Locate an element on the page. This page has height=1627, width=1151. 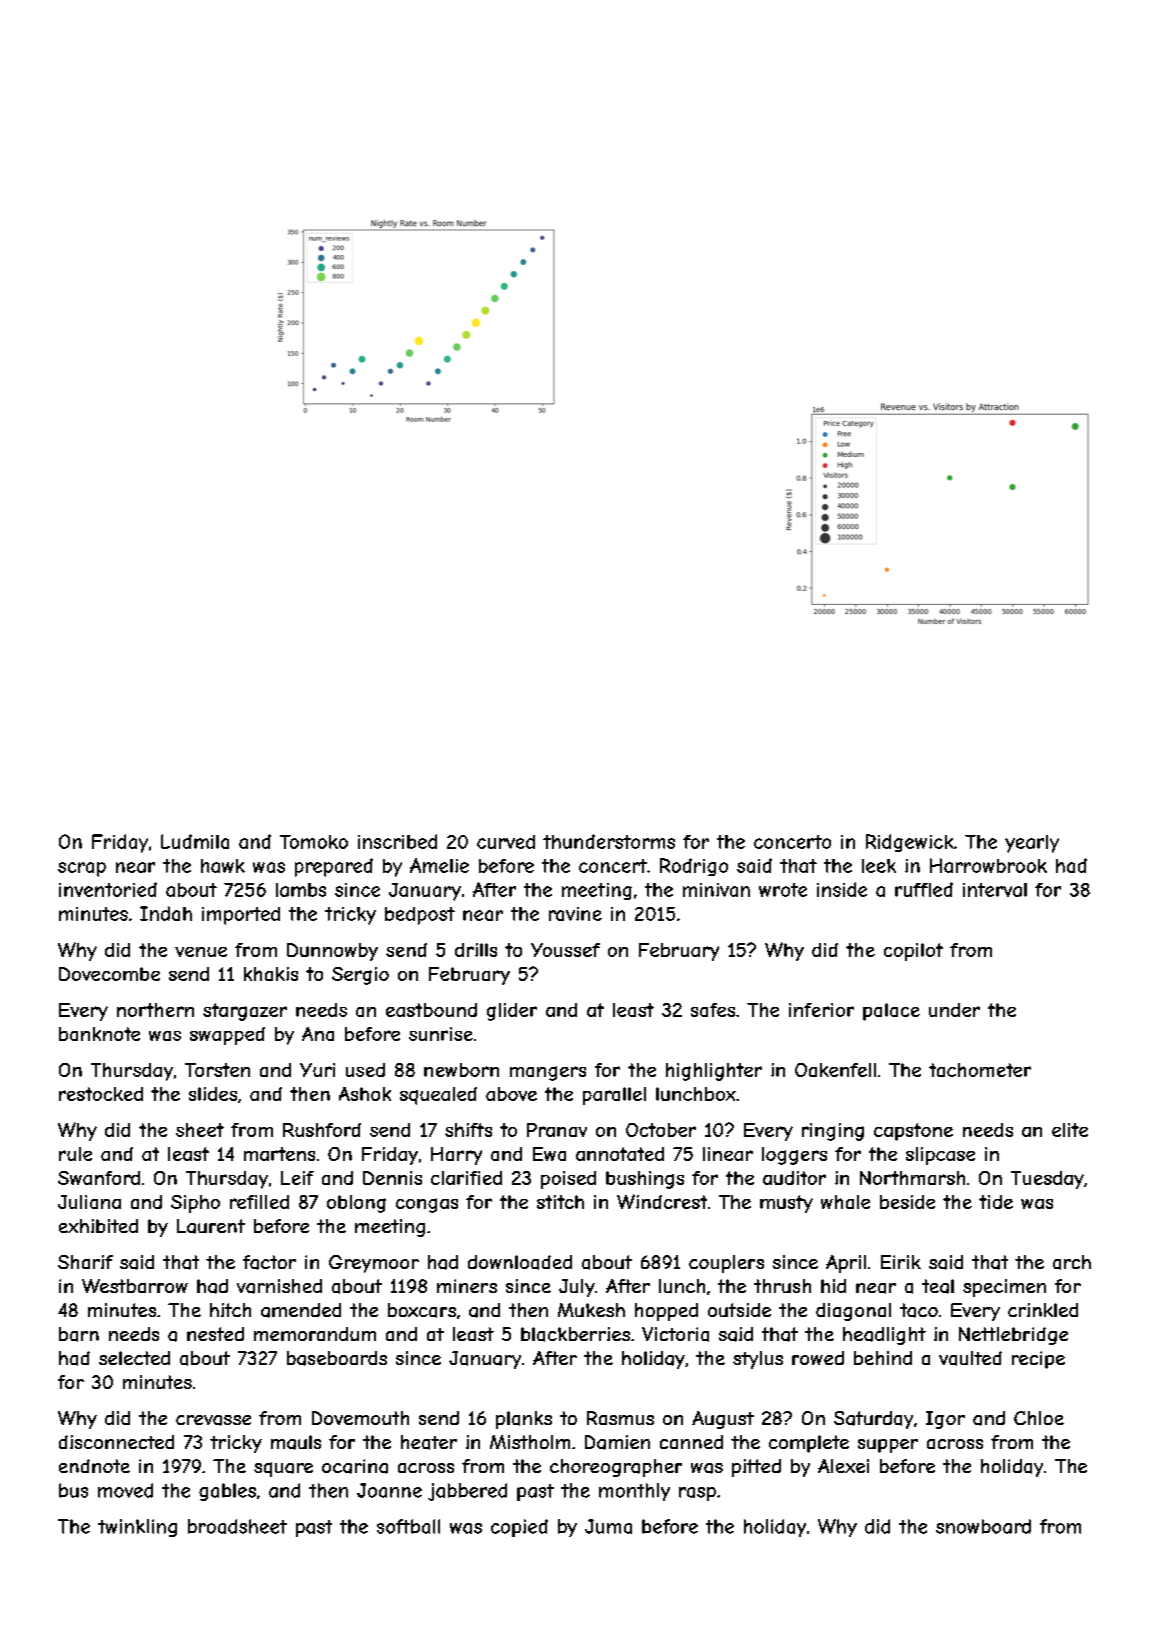
Juma is located at coordinates (608, 1526).
